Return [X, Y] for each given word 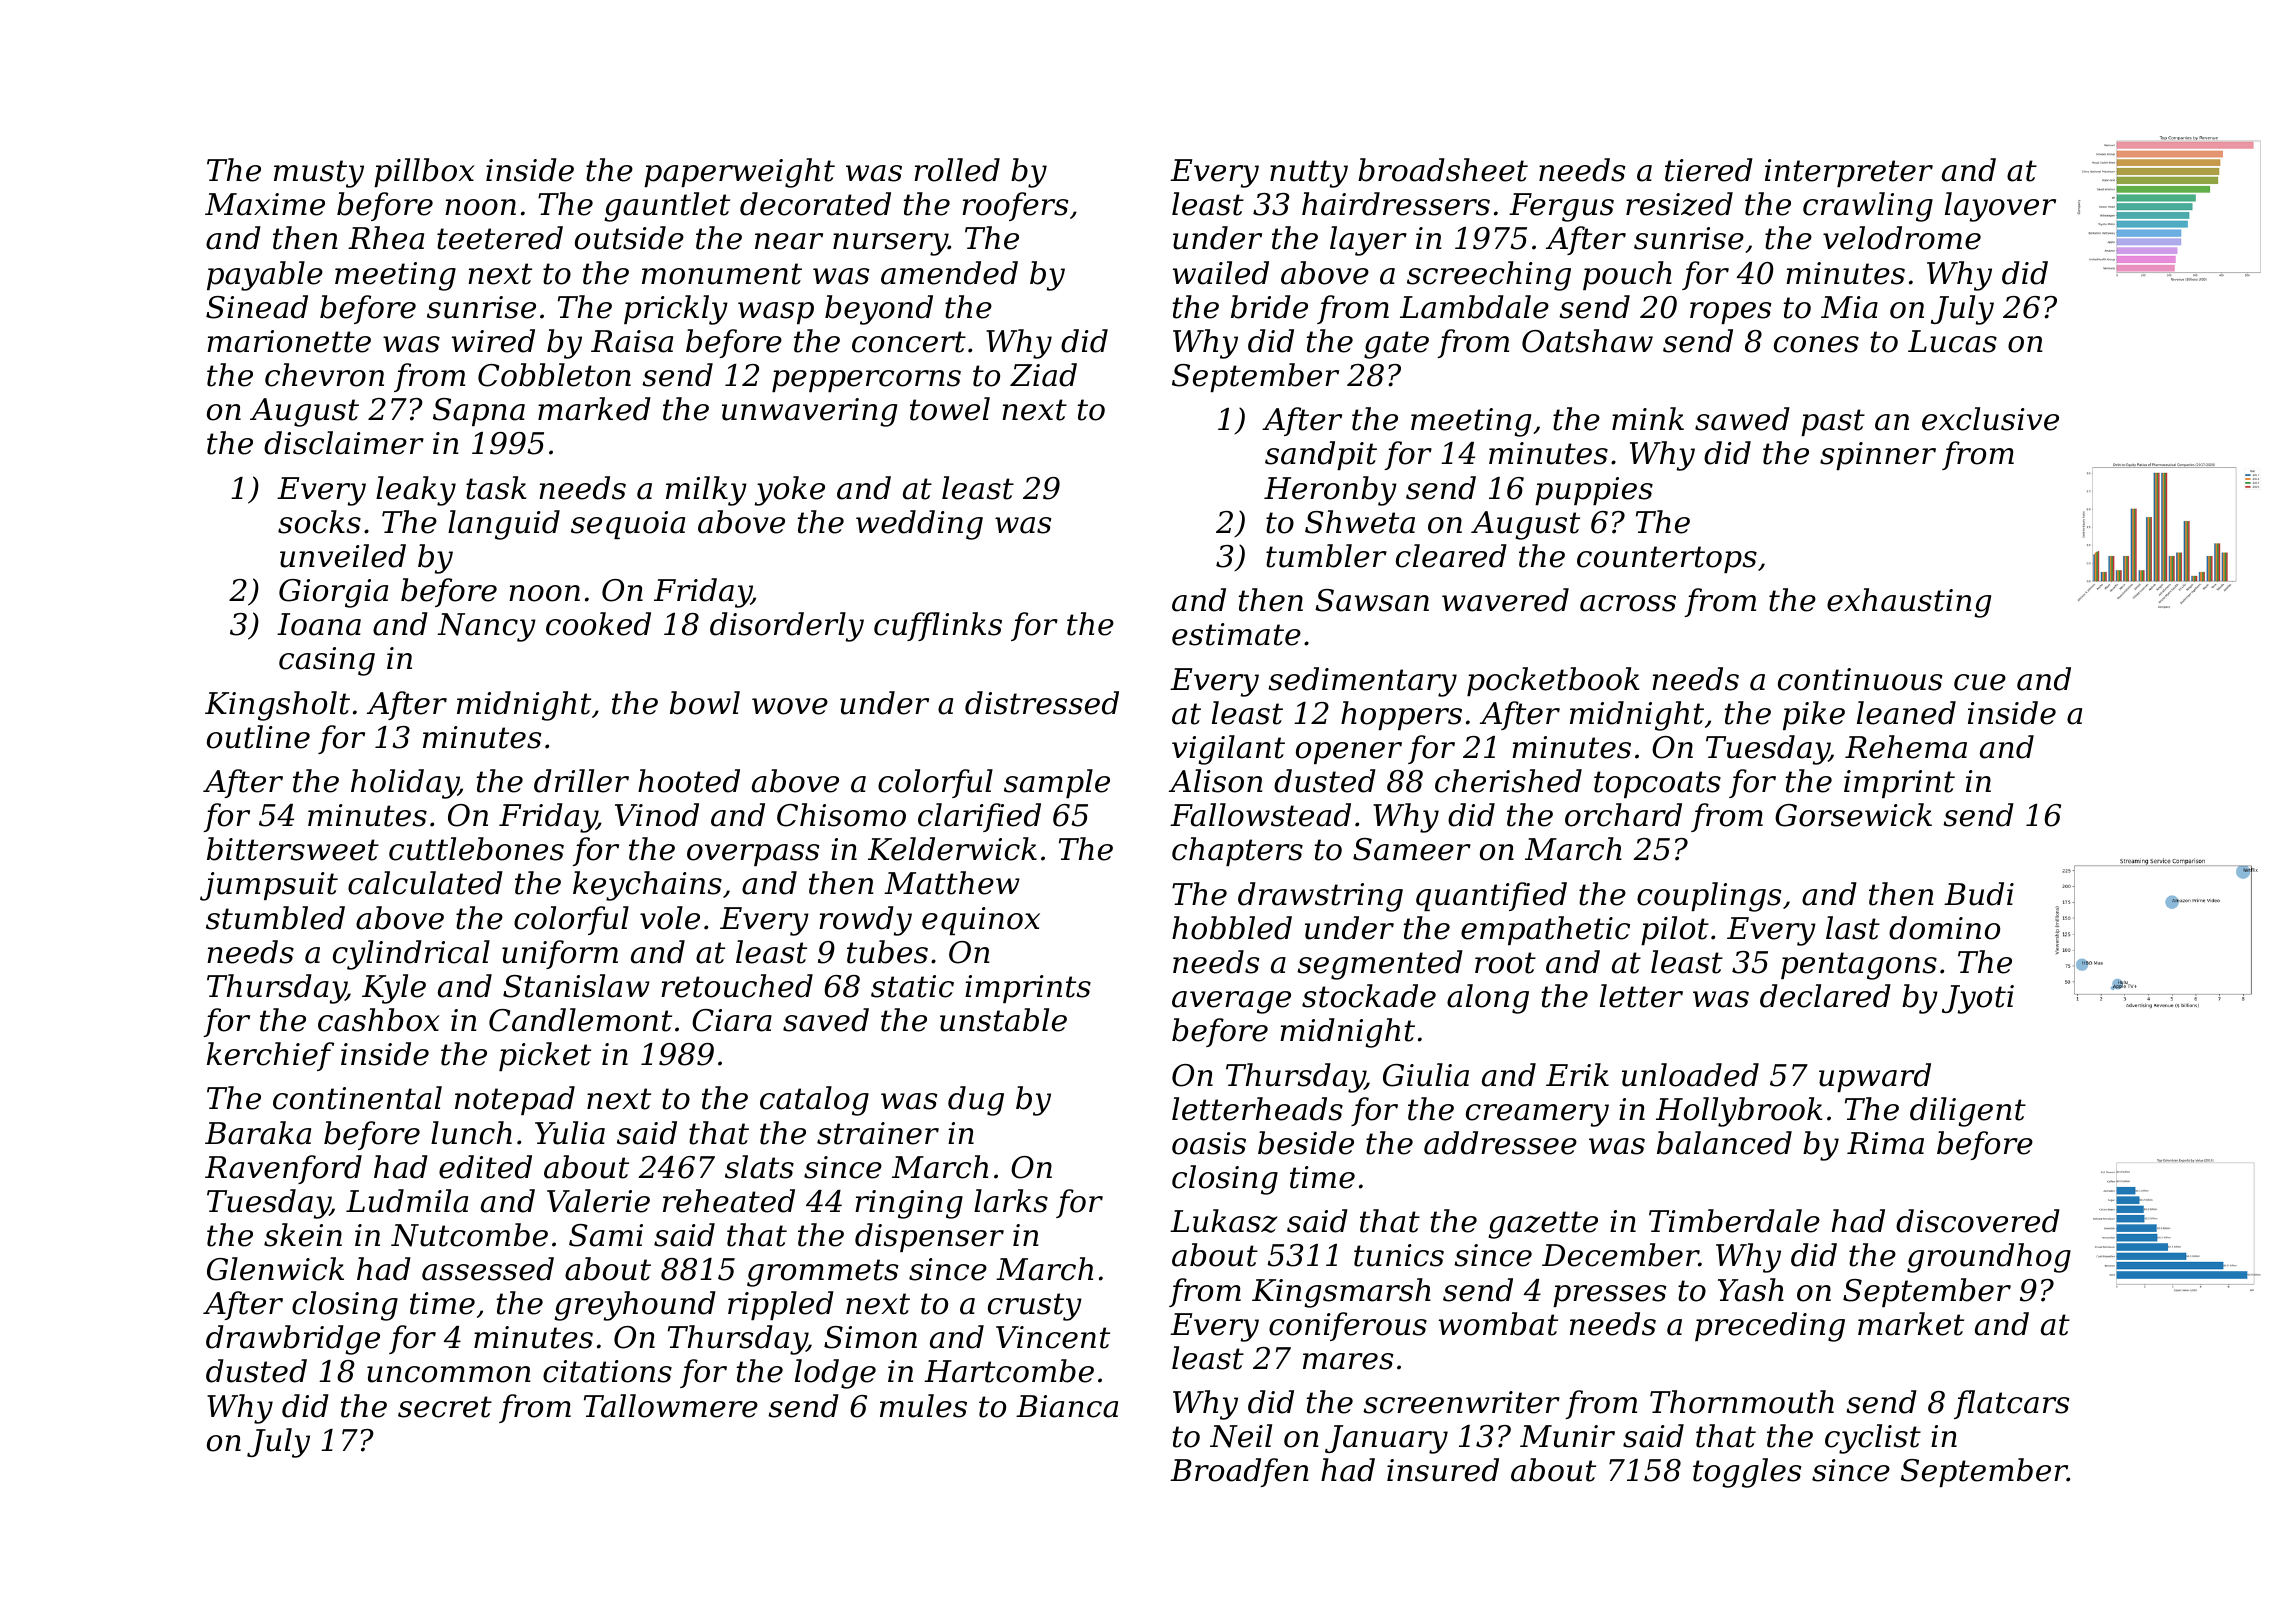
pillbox [424, 172]
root [1505, 963]
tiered [1709, 170]
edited [485, 1167]
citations [607, 1371]
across [1628, 603]
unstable [1003, 1020]
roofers [1015, 206]
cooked [598, 624]
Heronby [1330, 491]
